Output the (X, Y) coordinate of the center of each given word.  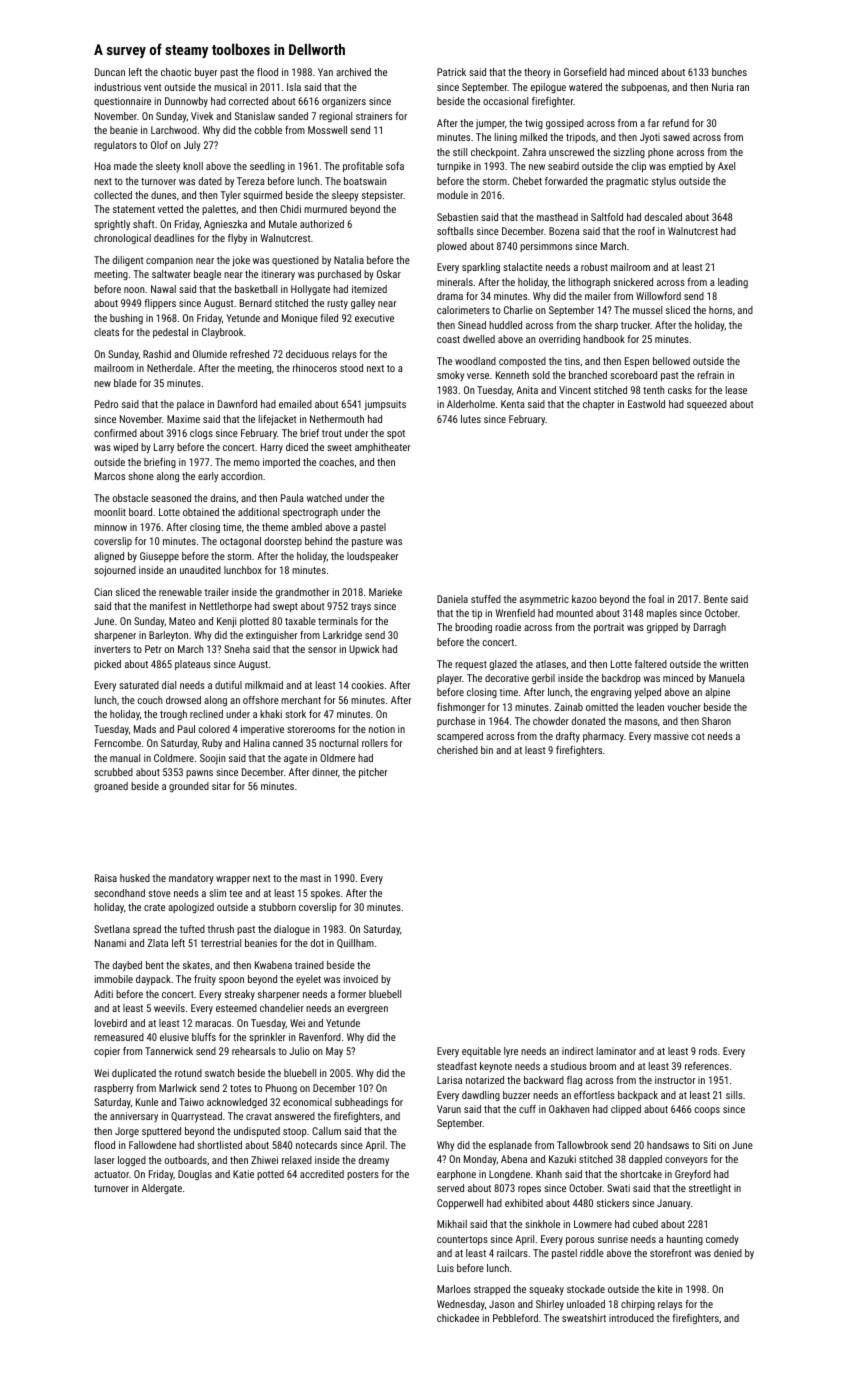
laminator (616, 1051)
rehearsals (254, 1051)
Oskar (389, 274)
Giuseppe (159, 557)
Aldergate (162, 1189)
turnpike (454, 167)
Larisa (449, 1080)
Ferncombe (118, 743)
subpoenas (644, 88)
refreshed (249, 354)
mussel (647, 310)
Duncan (110, 72)
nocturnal (338, 743)
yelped (647, 693)
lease (736, 390)
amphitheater (382, 448)
